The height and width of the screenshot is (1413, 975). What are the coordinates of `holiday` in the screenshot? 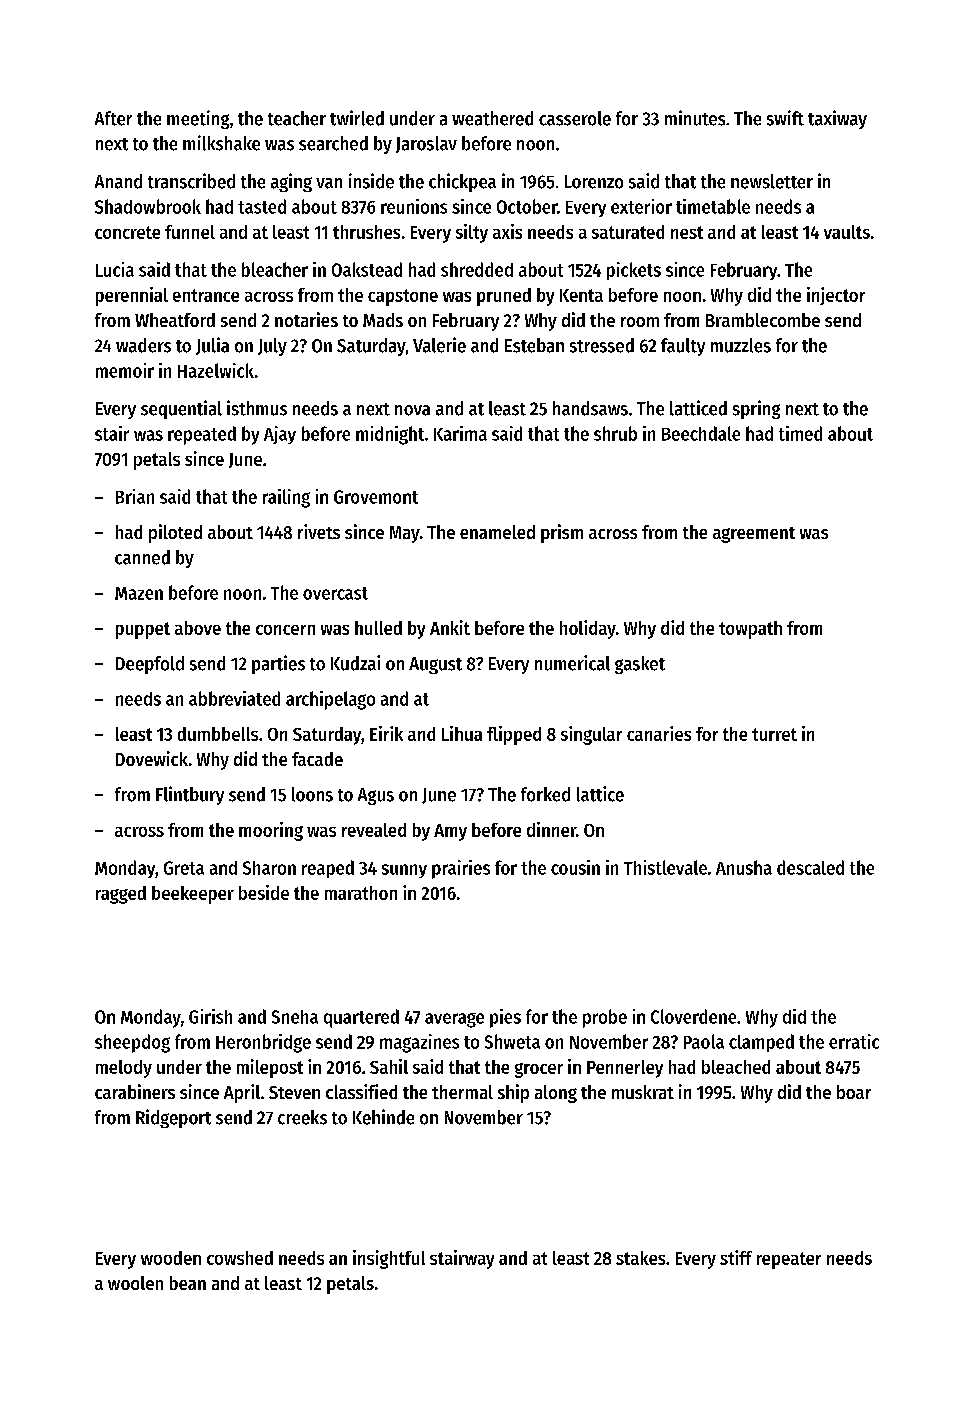 It's located at (588, 629).
